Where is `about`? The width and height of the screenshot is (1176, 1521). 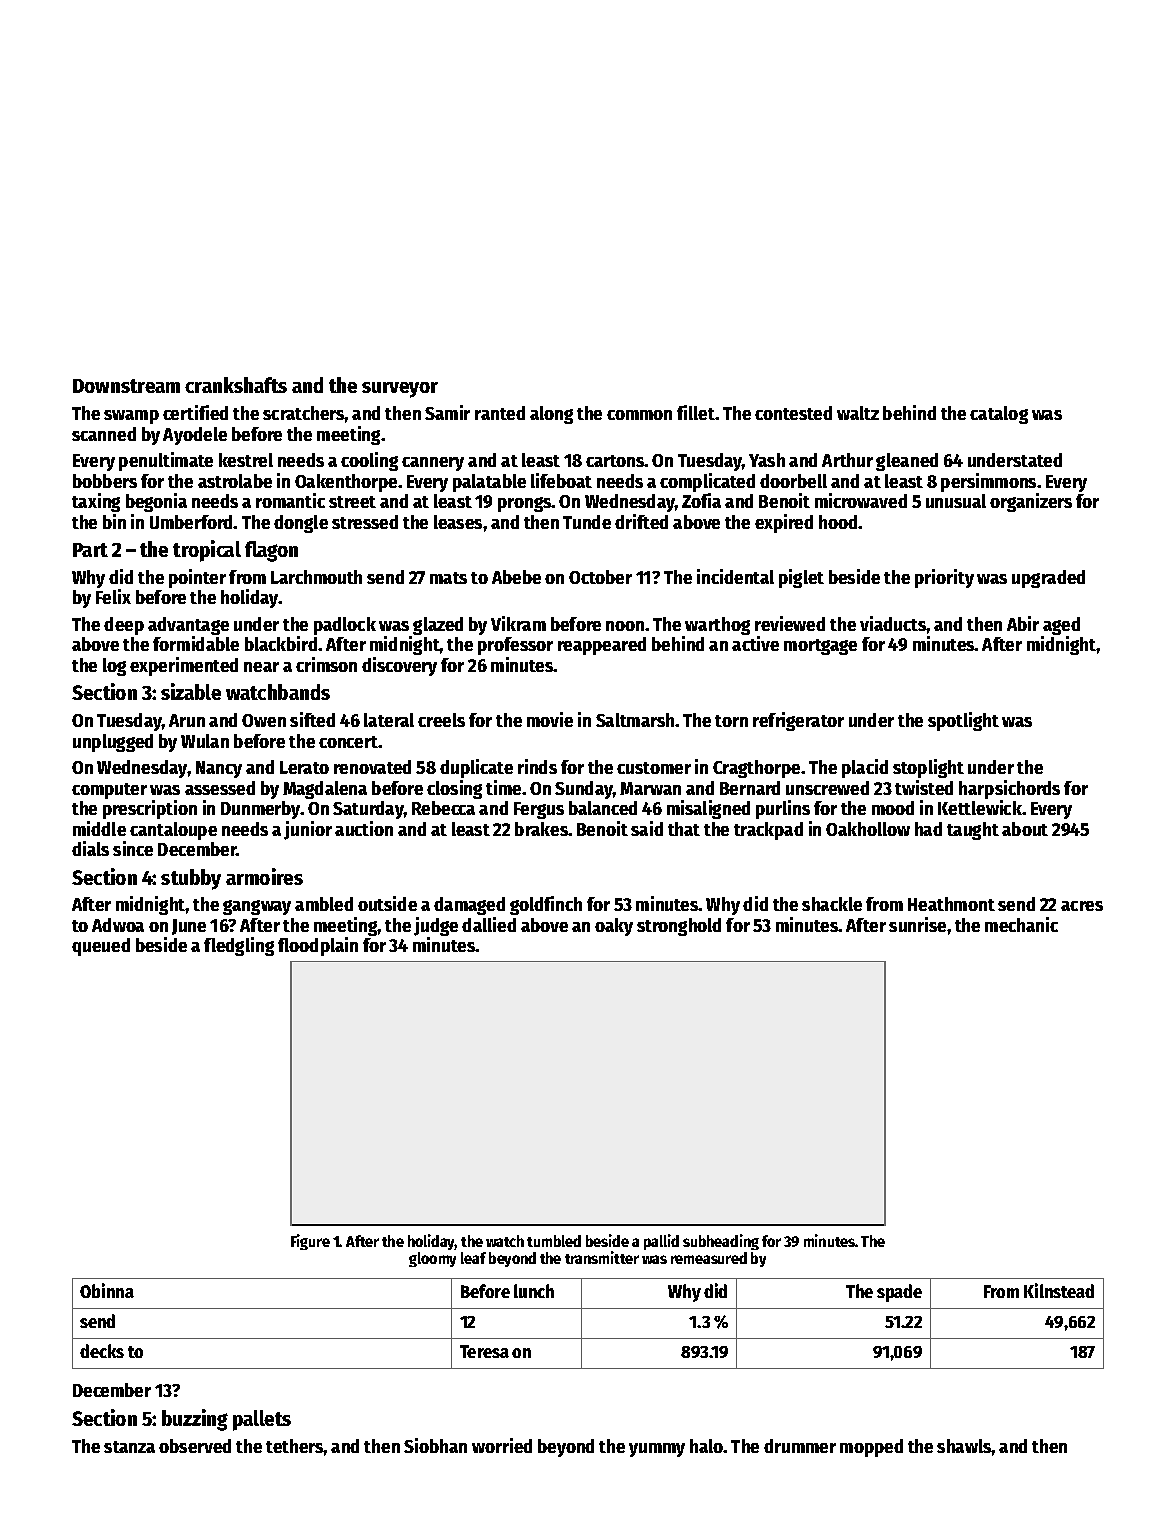 about is located at coordinates (1025, 829).
